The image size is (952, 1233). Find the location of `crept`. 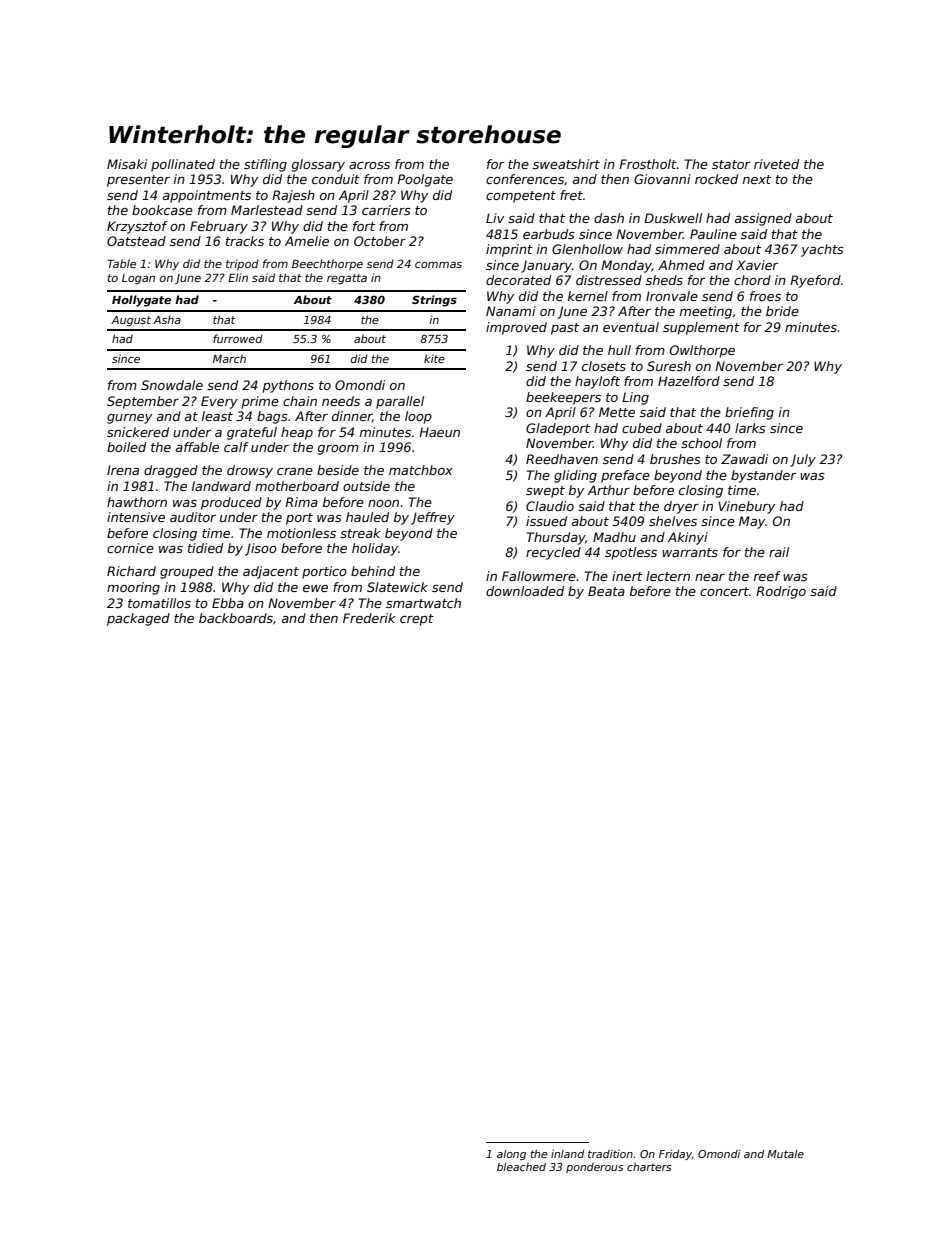

crept is located at coordinates (417, 620).
